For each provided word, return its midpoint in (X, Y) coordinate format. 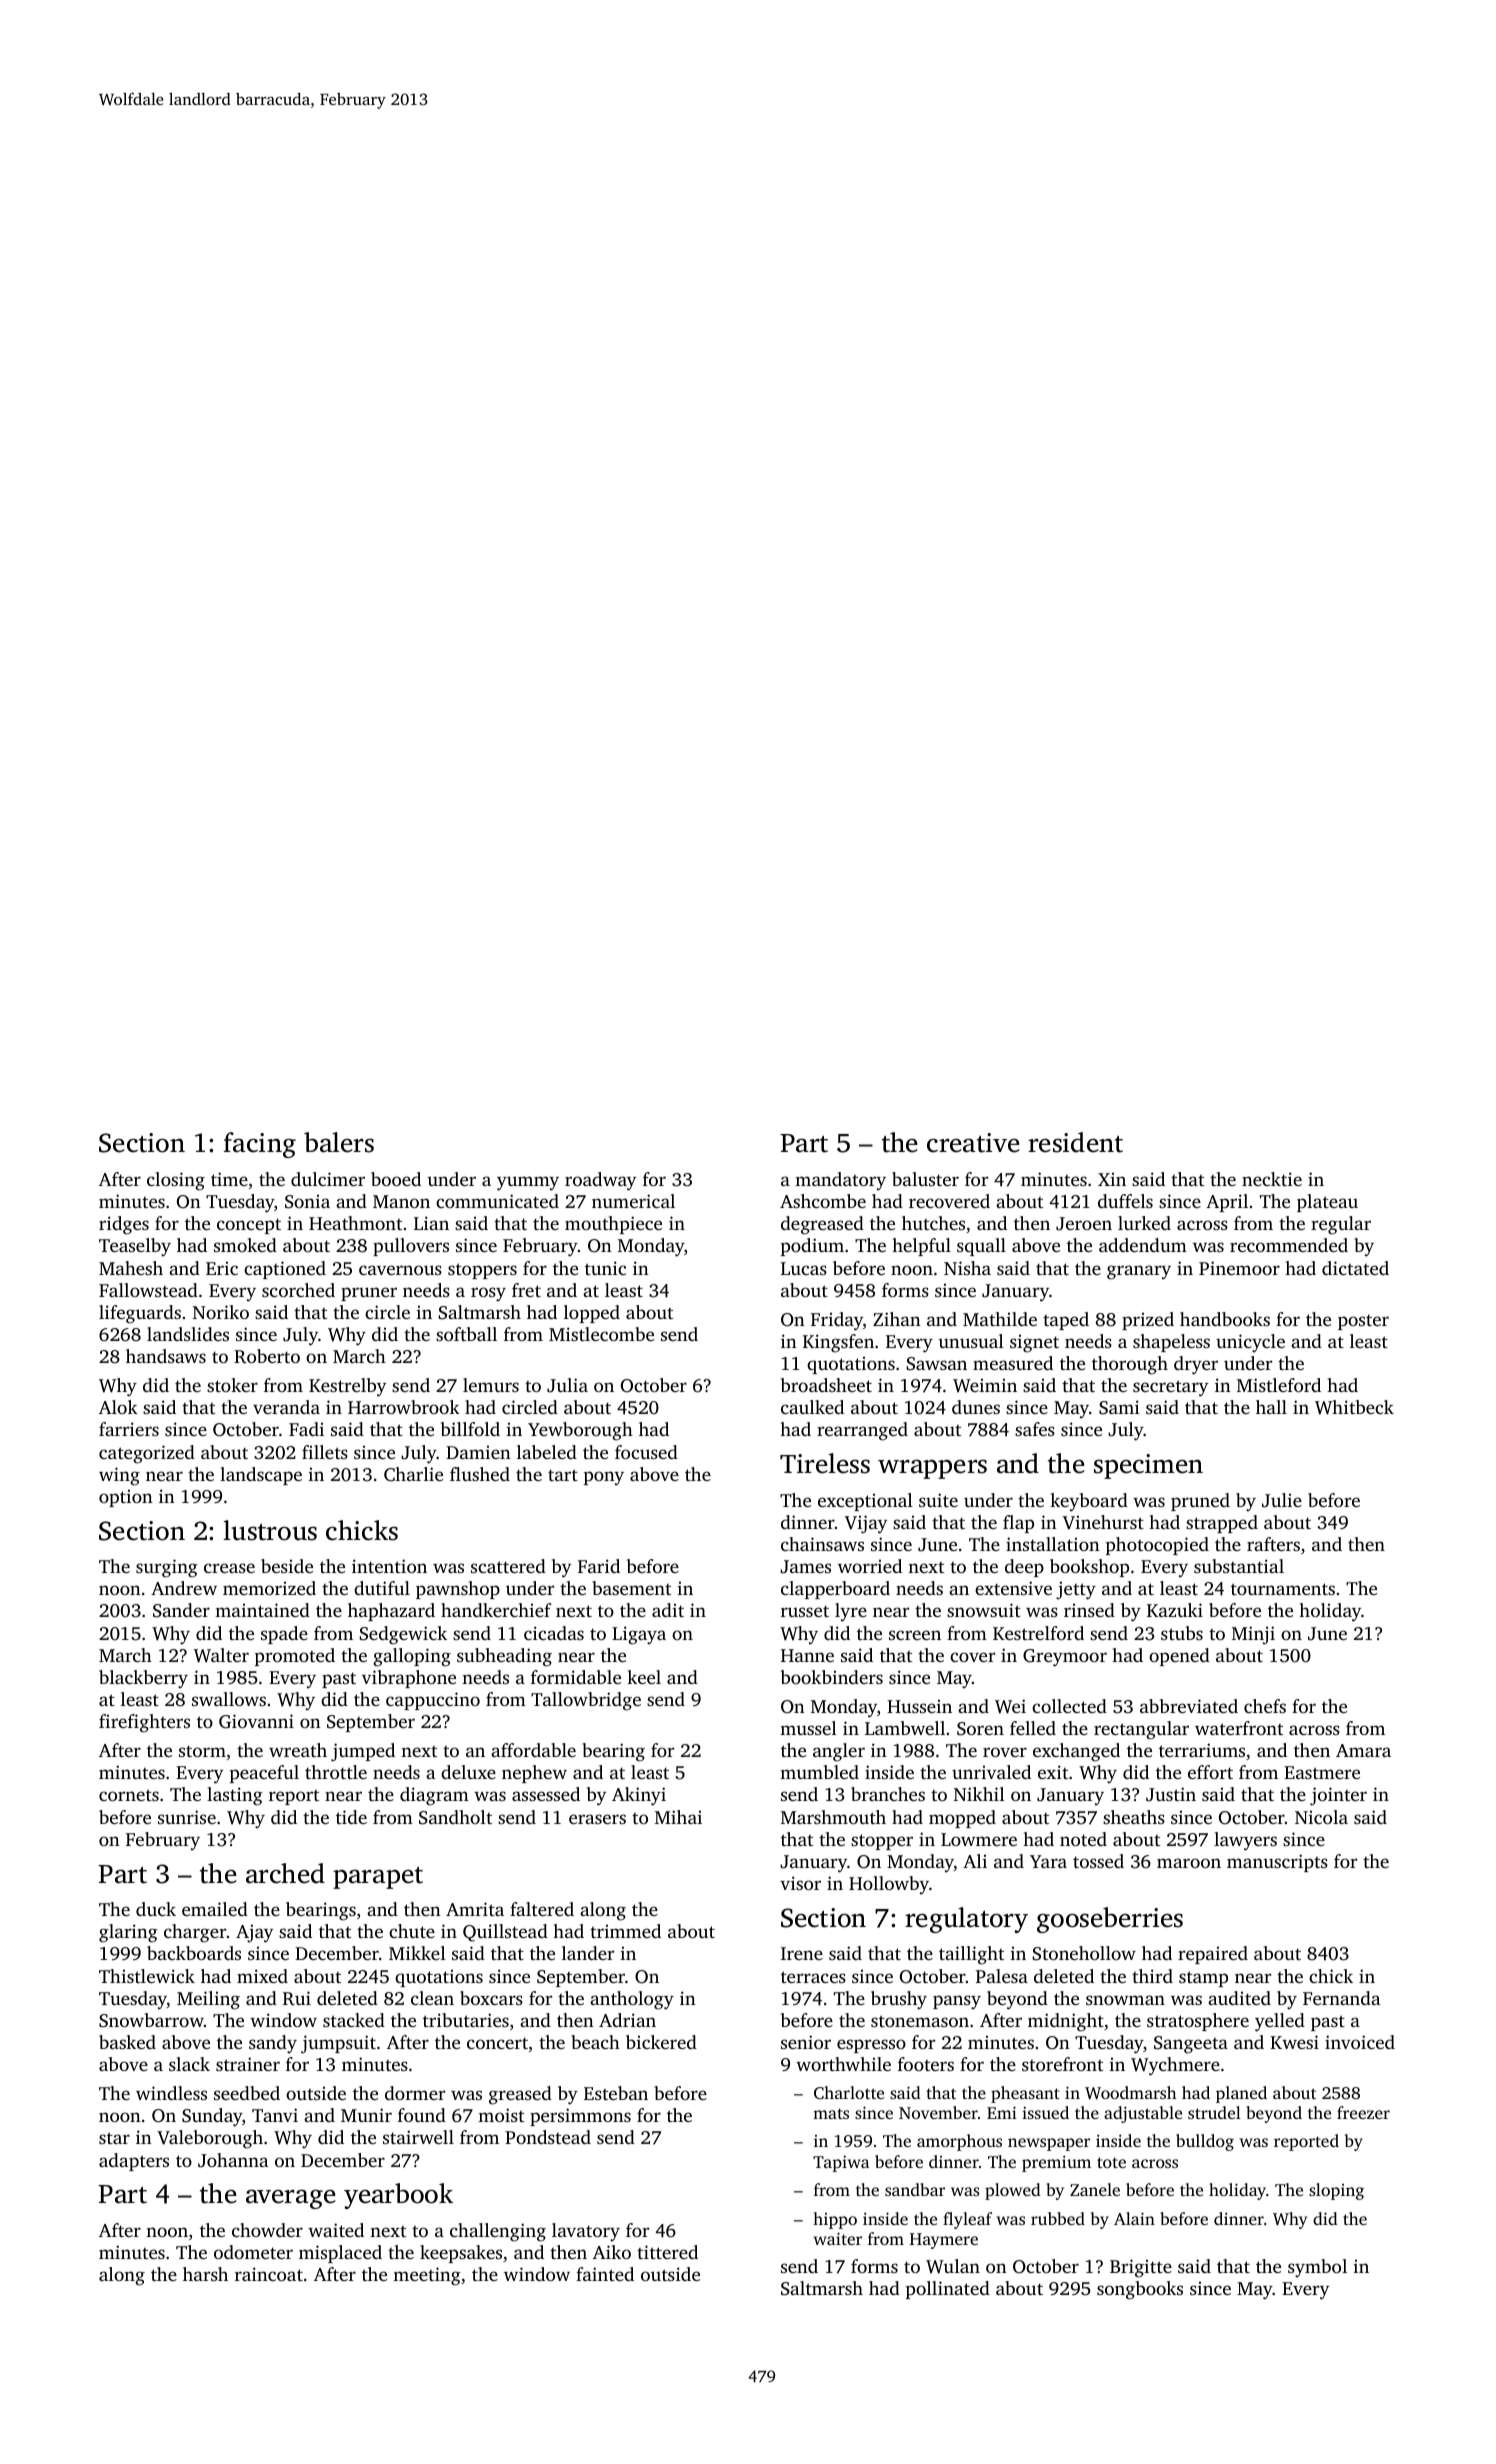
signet (1034, 1343)
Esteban (616, 2093)
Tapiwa (841, 2164)
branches (888, 1794)
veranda (286, 1407)
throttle (336, 1772)
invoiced (1360, 2042)
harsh (205, 2274)
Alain (1134, 2218)
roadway (600, 1181)
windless (171, 2093)
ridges (124, 1225)
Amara (1363, 1750)
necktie (1272, 1179)
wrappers (932, 1469)
